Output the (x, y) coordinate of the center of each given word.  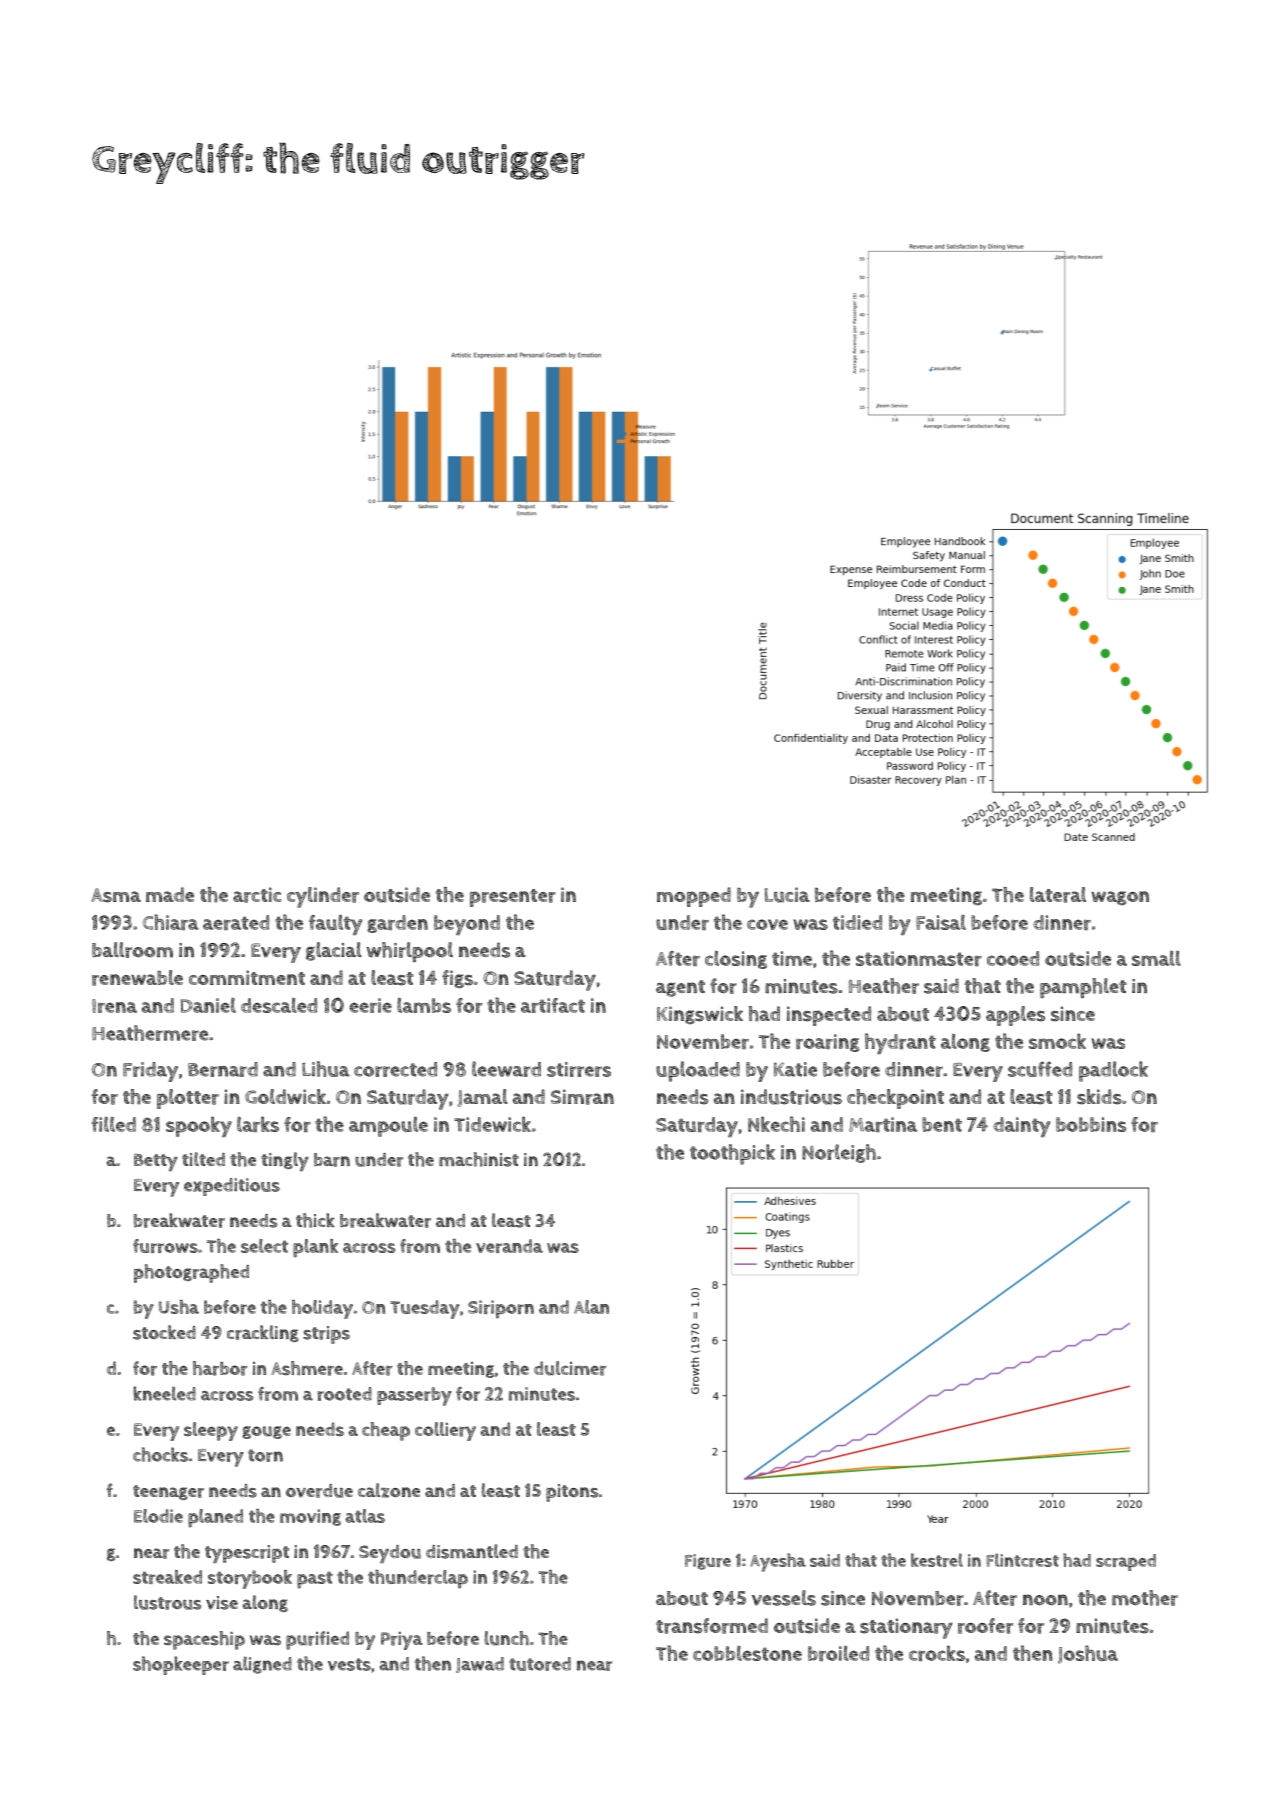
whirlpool (410, 952)
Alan (591, 1307)
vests (349, 1664)
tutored (540, 1664)
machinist (479, 1159)
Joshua (1088, 1654)
